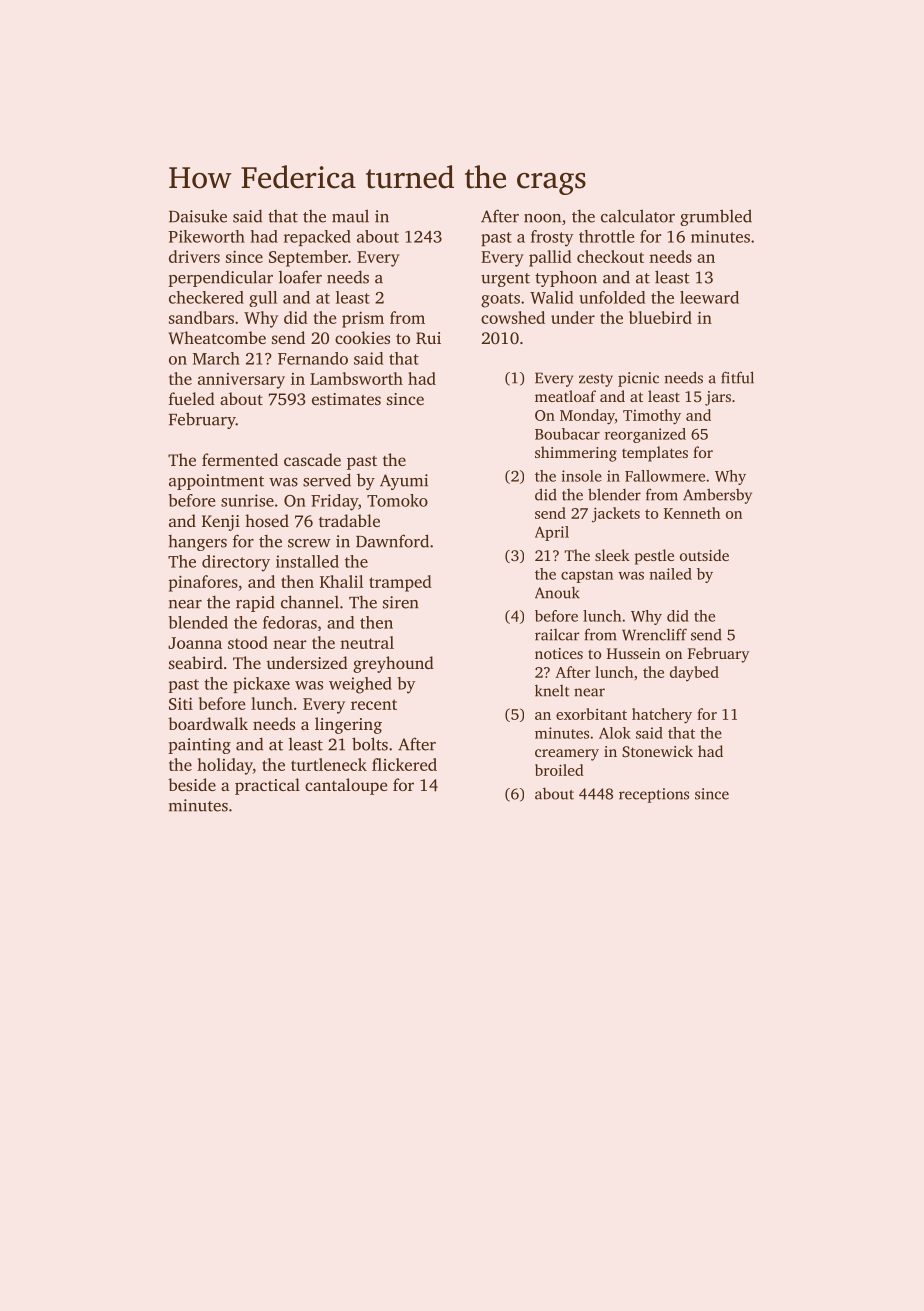  I want to click on unfolded, so click(612, 297).
